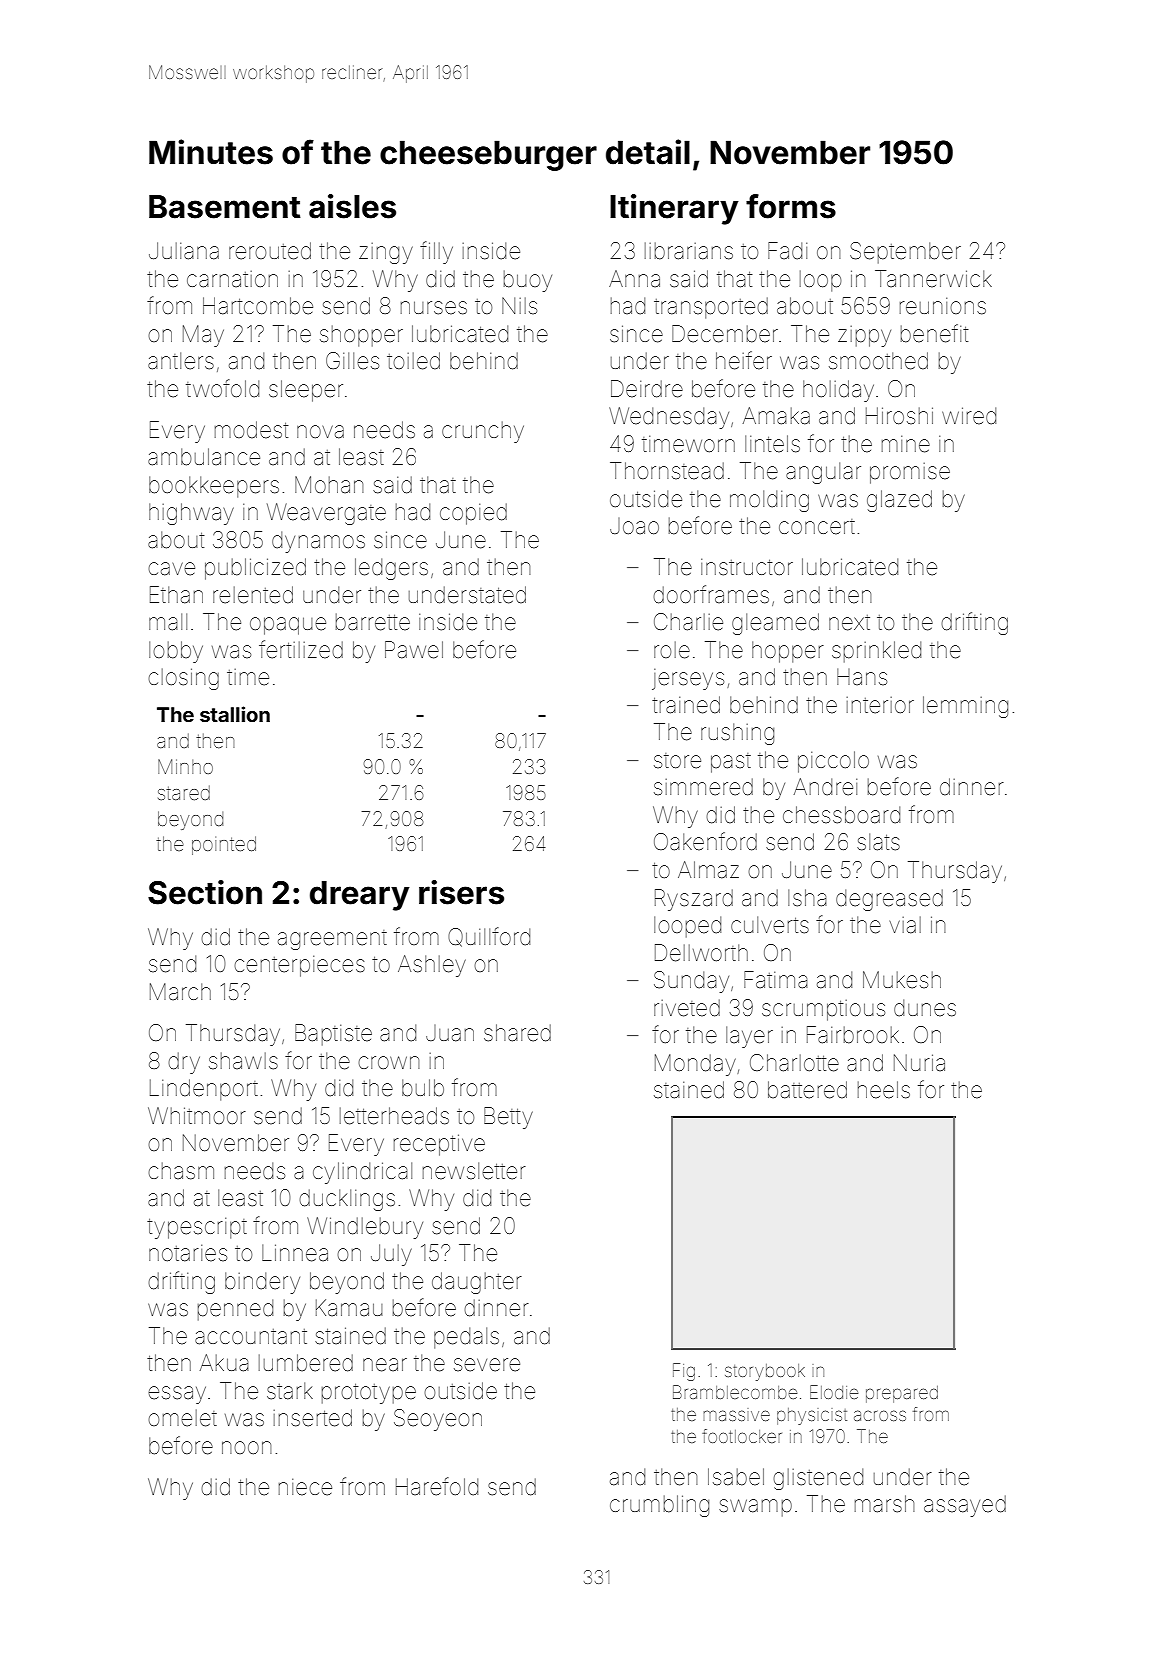 This image has width=1165, height=1654. I want to click on pointed, so click(224, 845).
